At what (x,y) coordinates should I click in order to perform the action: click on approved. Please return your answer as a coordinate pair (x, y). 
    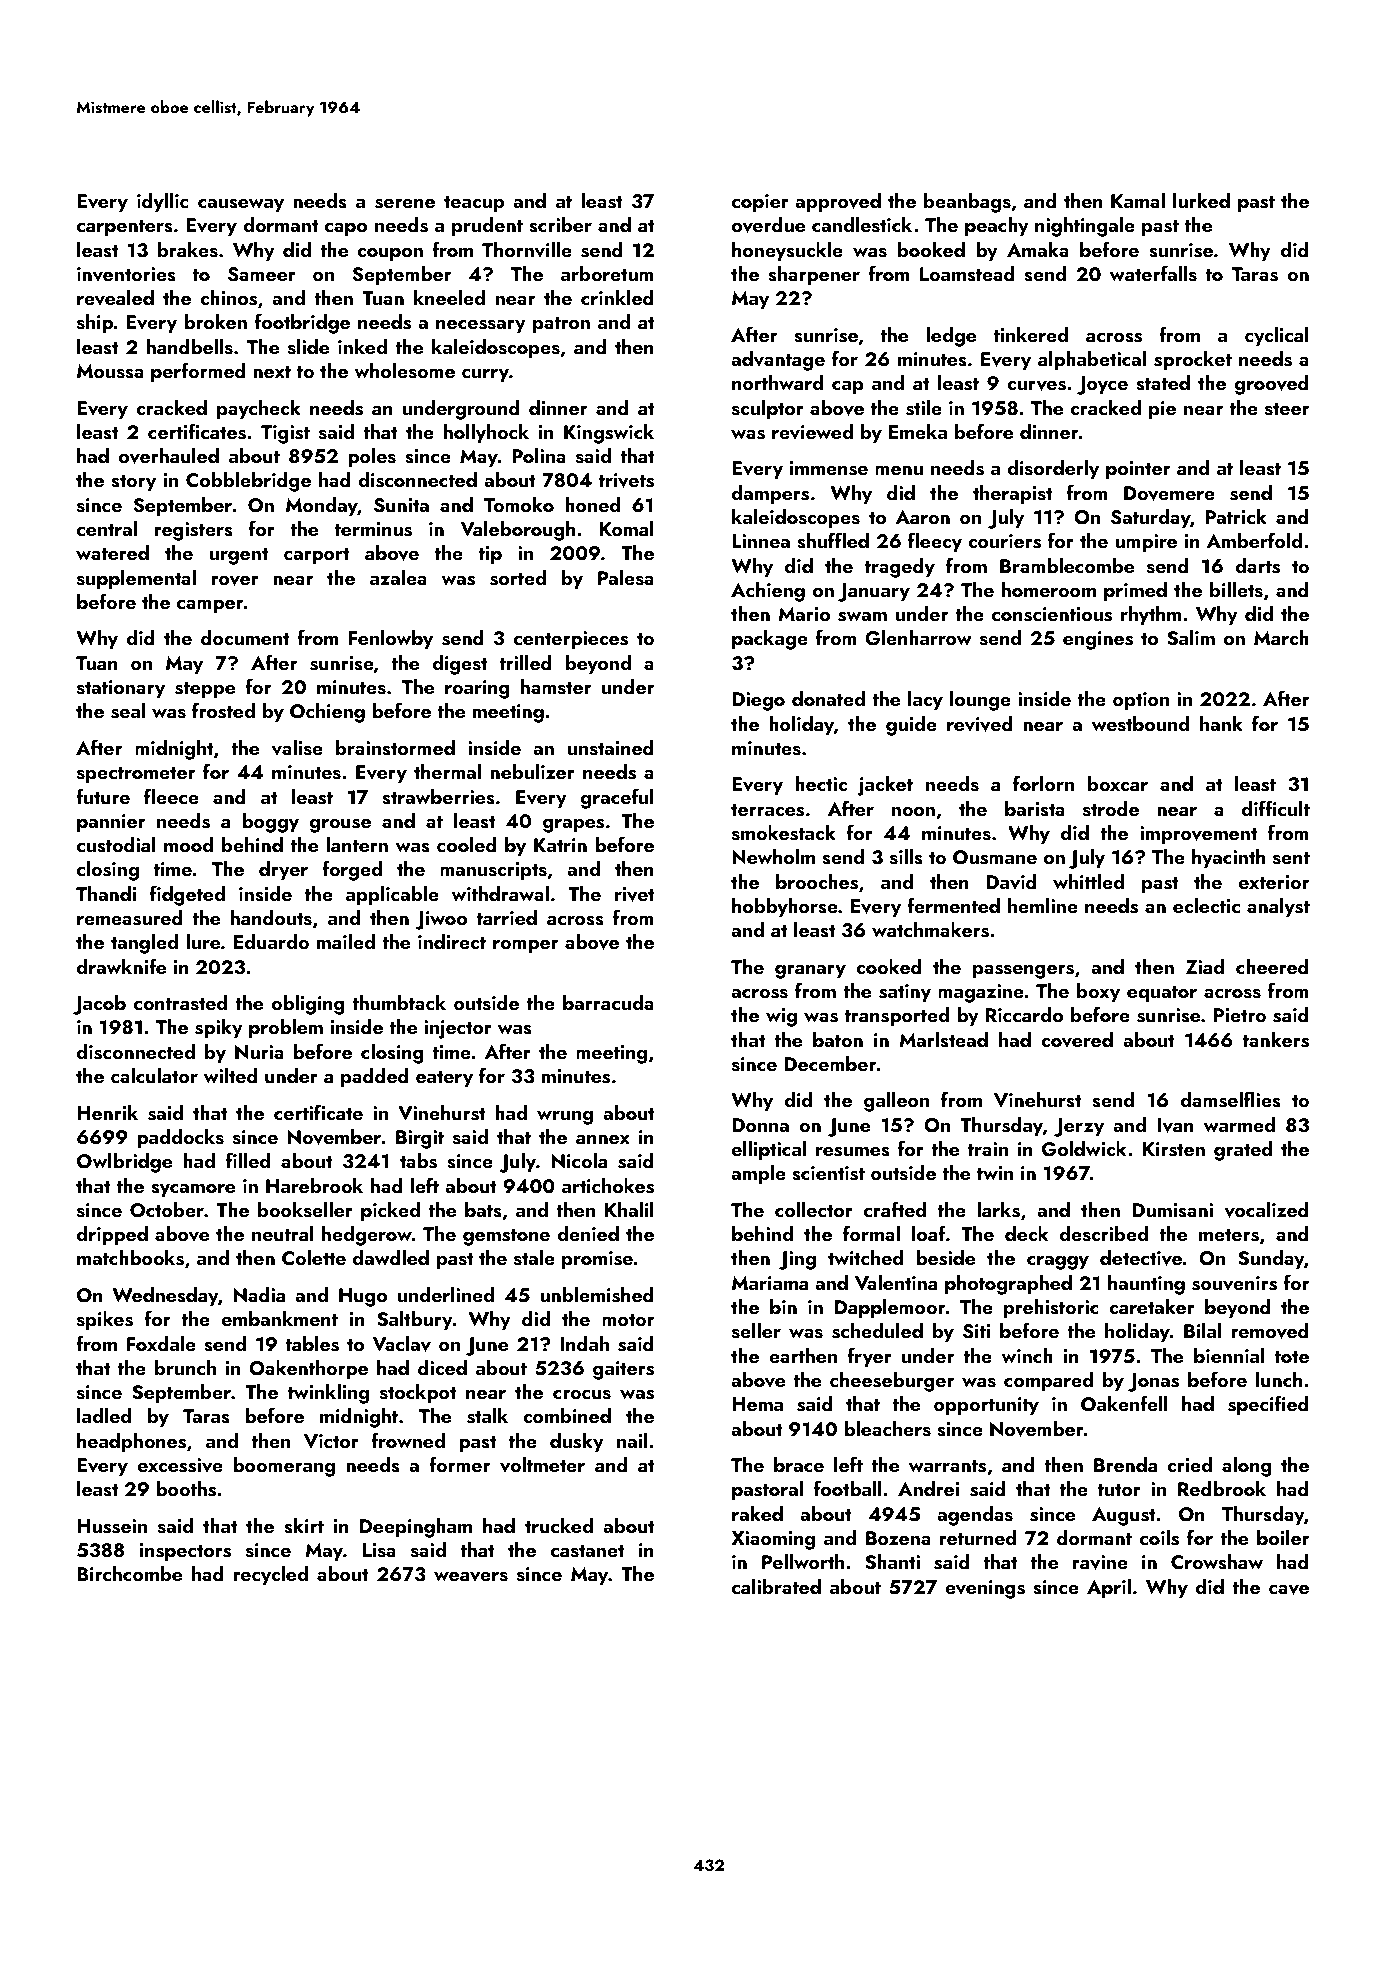
    Looking at the image, I should click on (838, 203).
